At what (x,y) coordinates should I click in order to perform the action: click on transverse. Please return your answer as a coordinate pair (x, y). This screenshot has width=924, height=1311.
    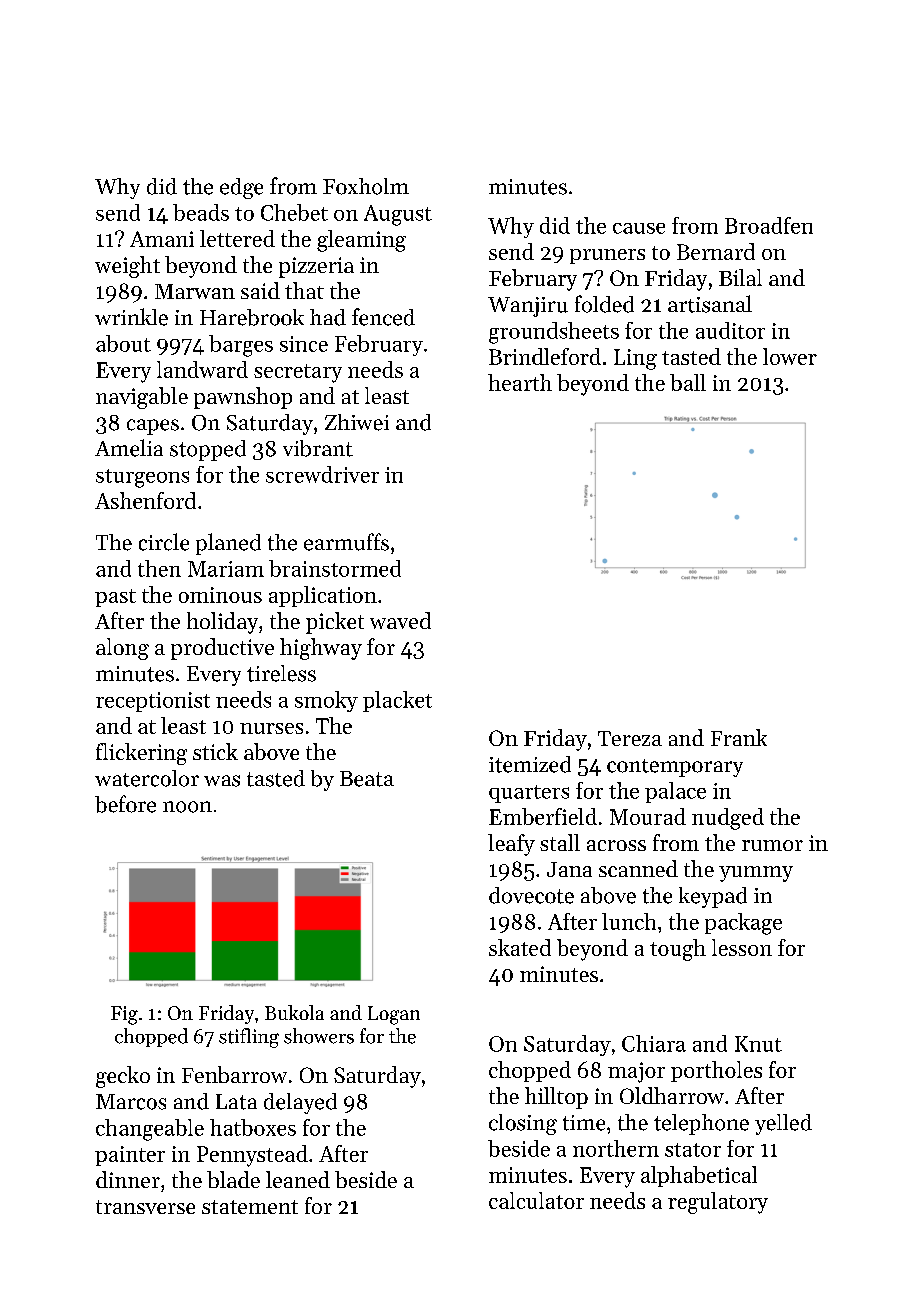
    Looking at the image, I should click on (145, 1207).
